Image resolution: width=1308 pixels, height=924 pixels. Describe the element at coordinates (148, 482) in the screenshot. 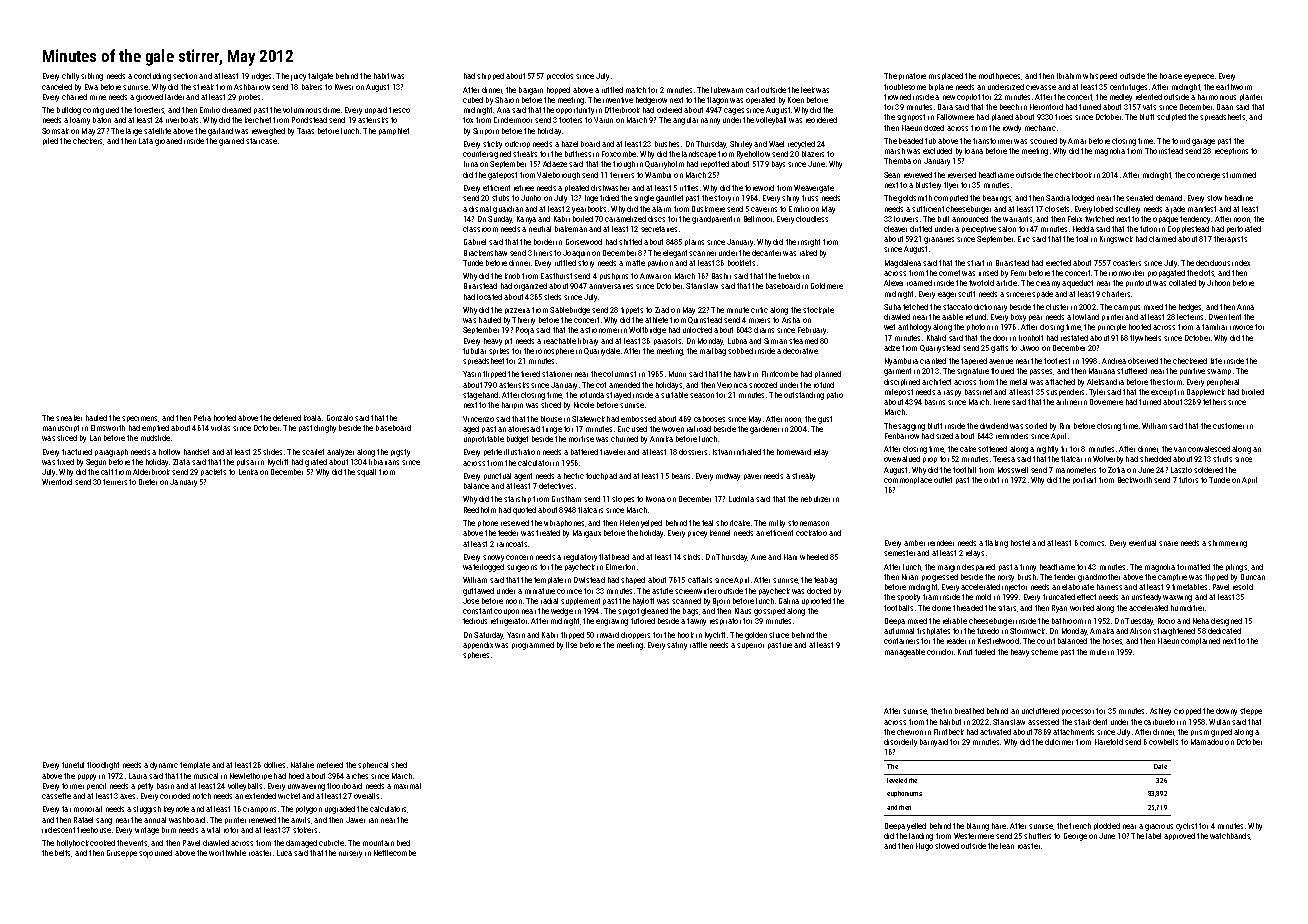

I see `Dieter` at that location.
